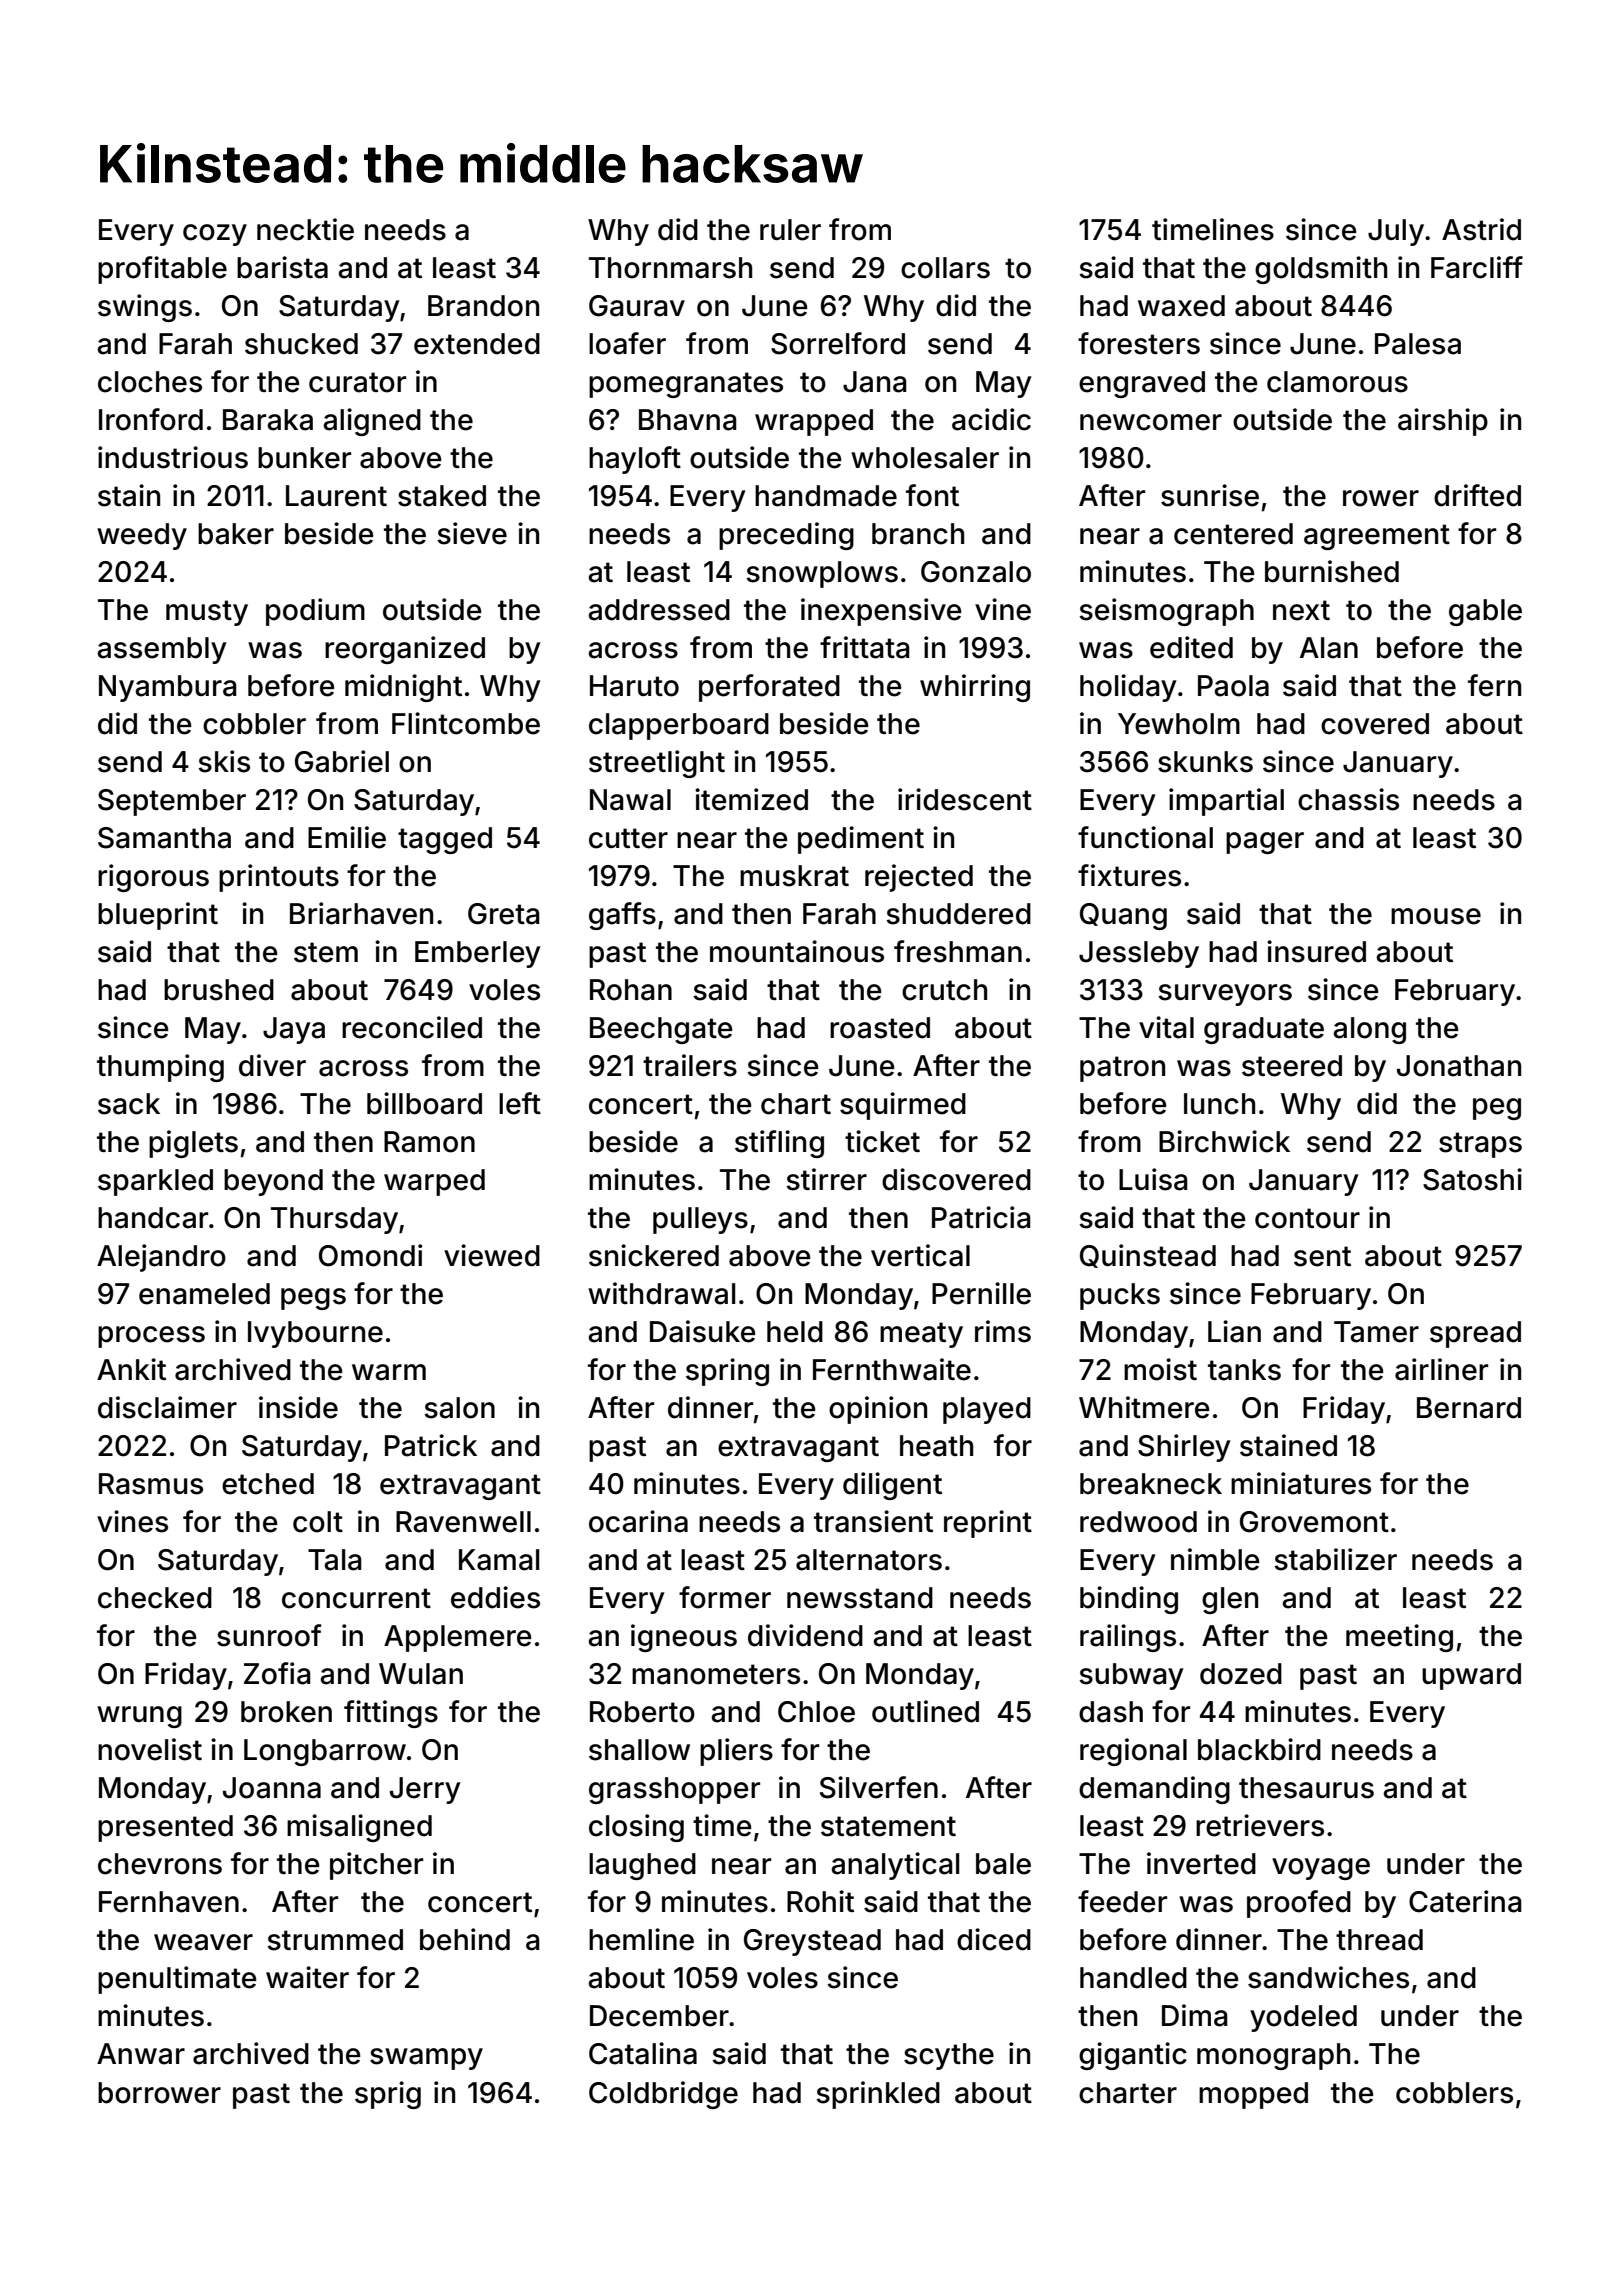 Image resolution: width=1620 pixels, height=2292 pixels. Describe the element at coordinates (215, 235) in the screenshot. I see `cozy` at that location.
